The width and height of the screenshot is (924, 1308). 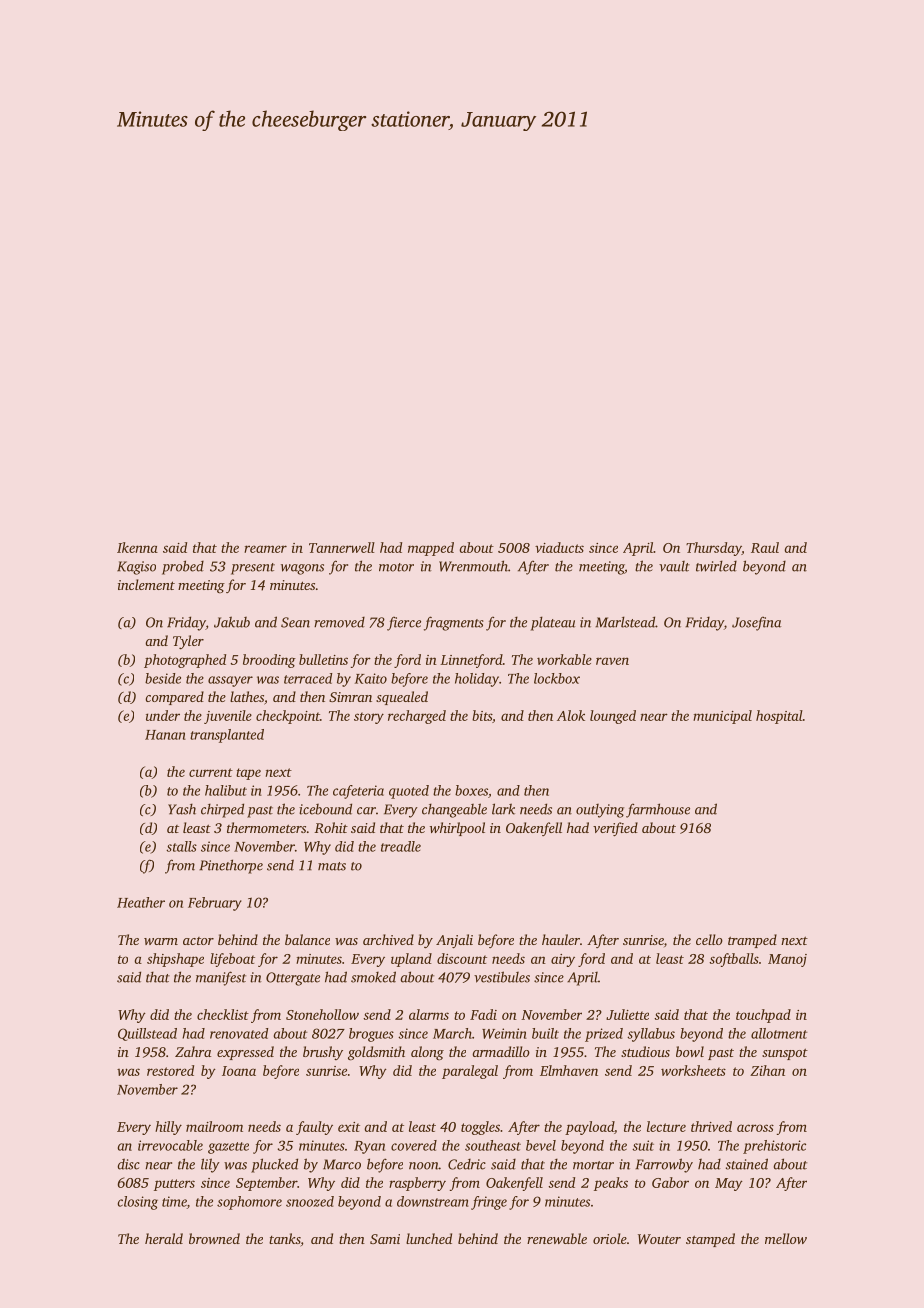 What do you see at coordinates (175, 960) in the screenshot?
I see `shipshape` at bounding box center [175, 960].
